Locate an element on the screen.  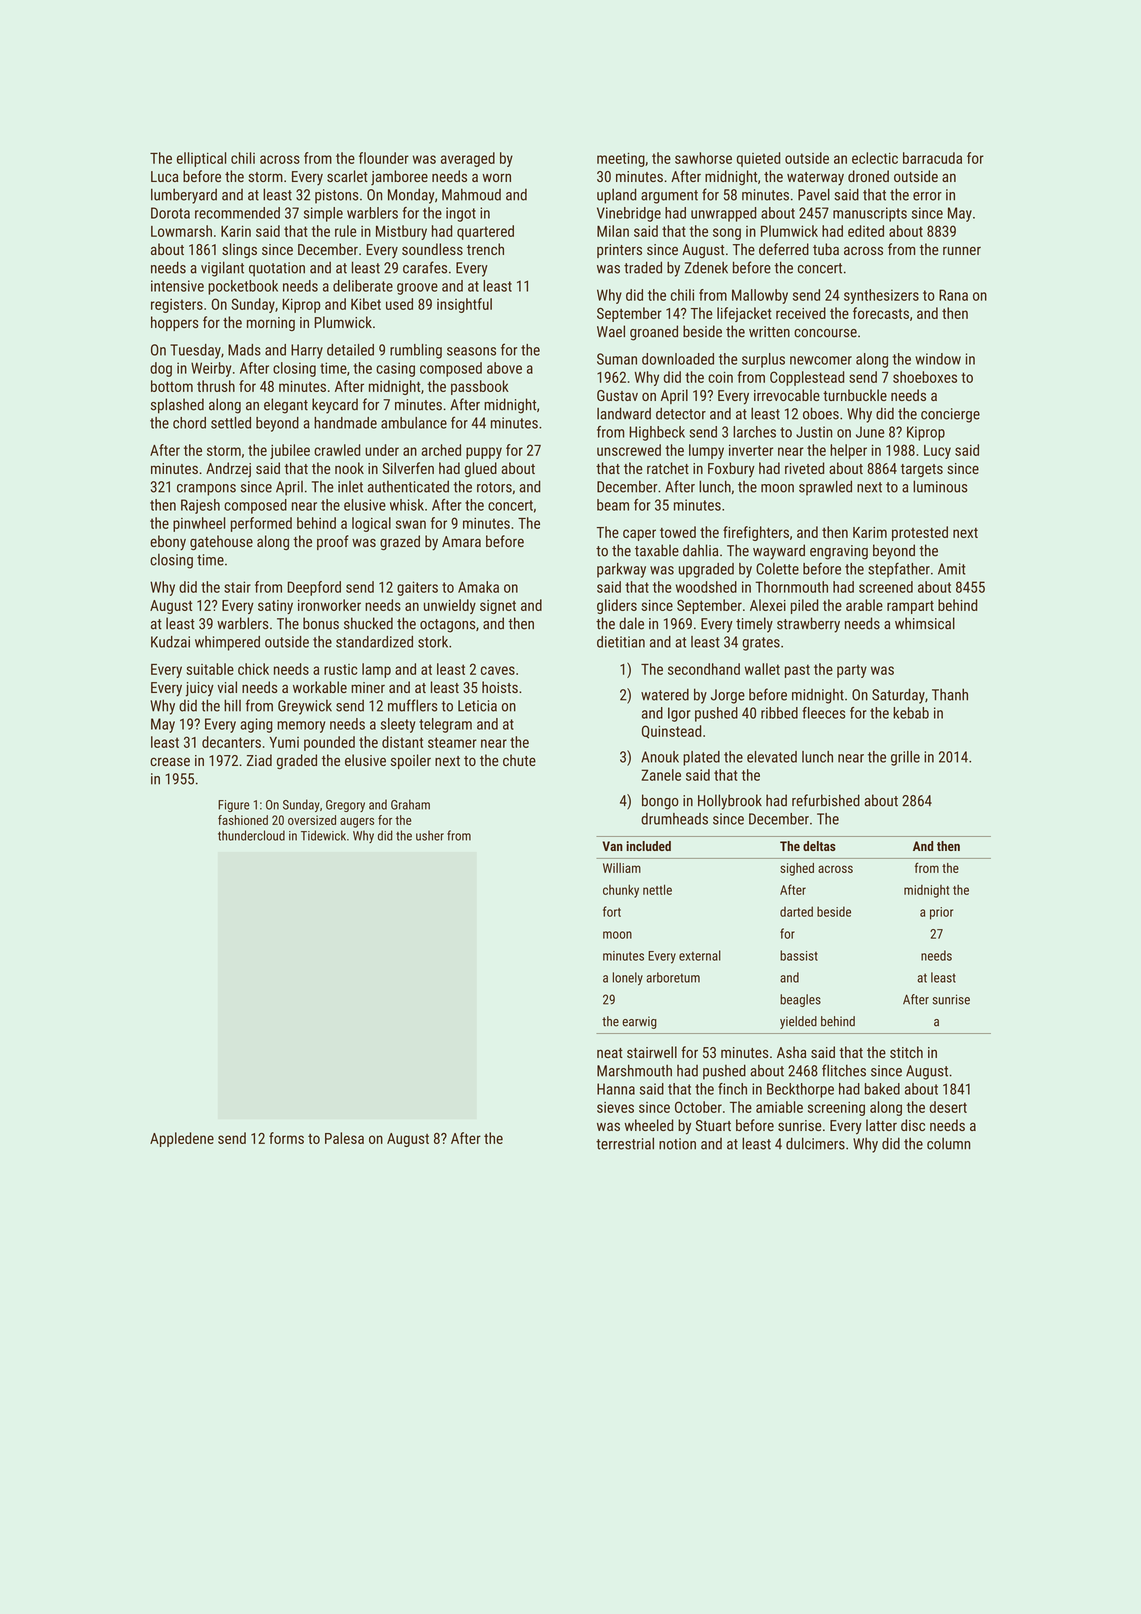
averaged is located at coordinates (468, 159).
